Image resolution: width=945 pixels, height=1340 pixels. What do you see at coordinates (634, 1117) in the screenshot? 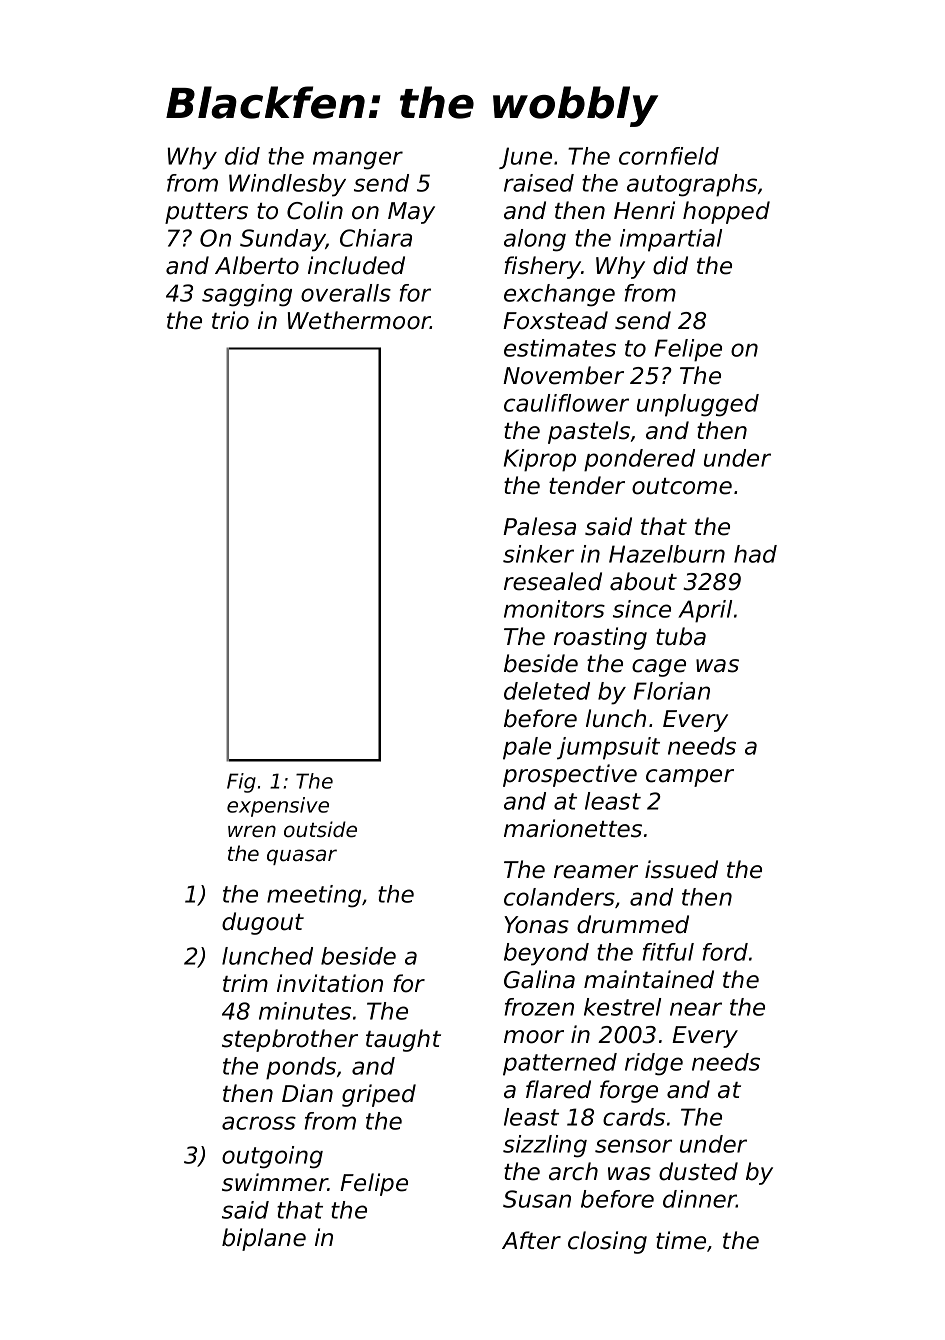
I see `cards` at bounding box center [634, 1117].
